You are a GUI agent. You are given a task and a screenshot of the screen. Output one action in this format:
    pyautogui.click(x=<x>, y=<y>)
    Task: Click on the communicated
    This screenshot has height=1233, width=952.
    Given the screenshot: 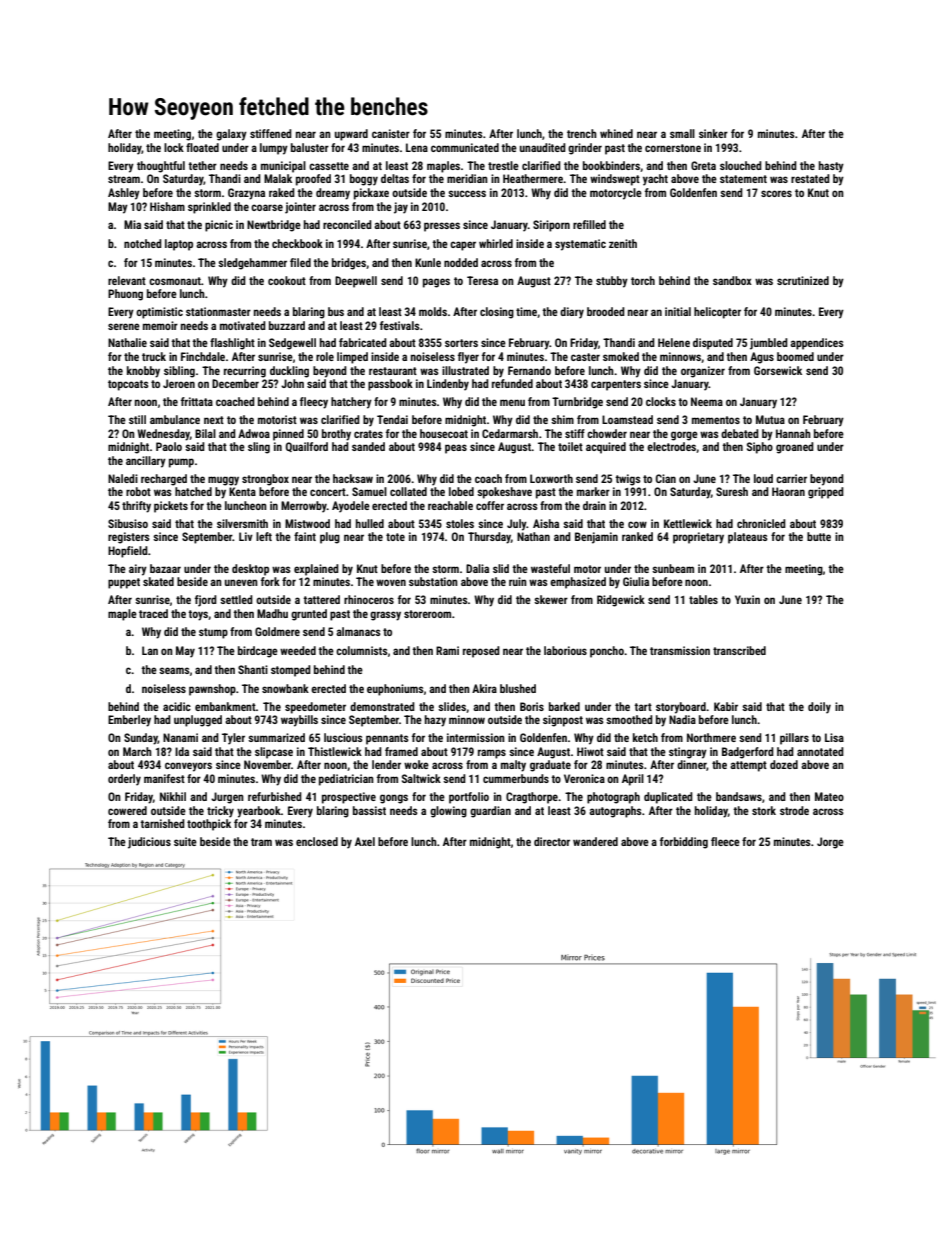 What is the action you would take?
    pyautogui.click(x=465, y=147)
